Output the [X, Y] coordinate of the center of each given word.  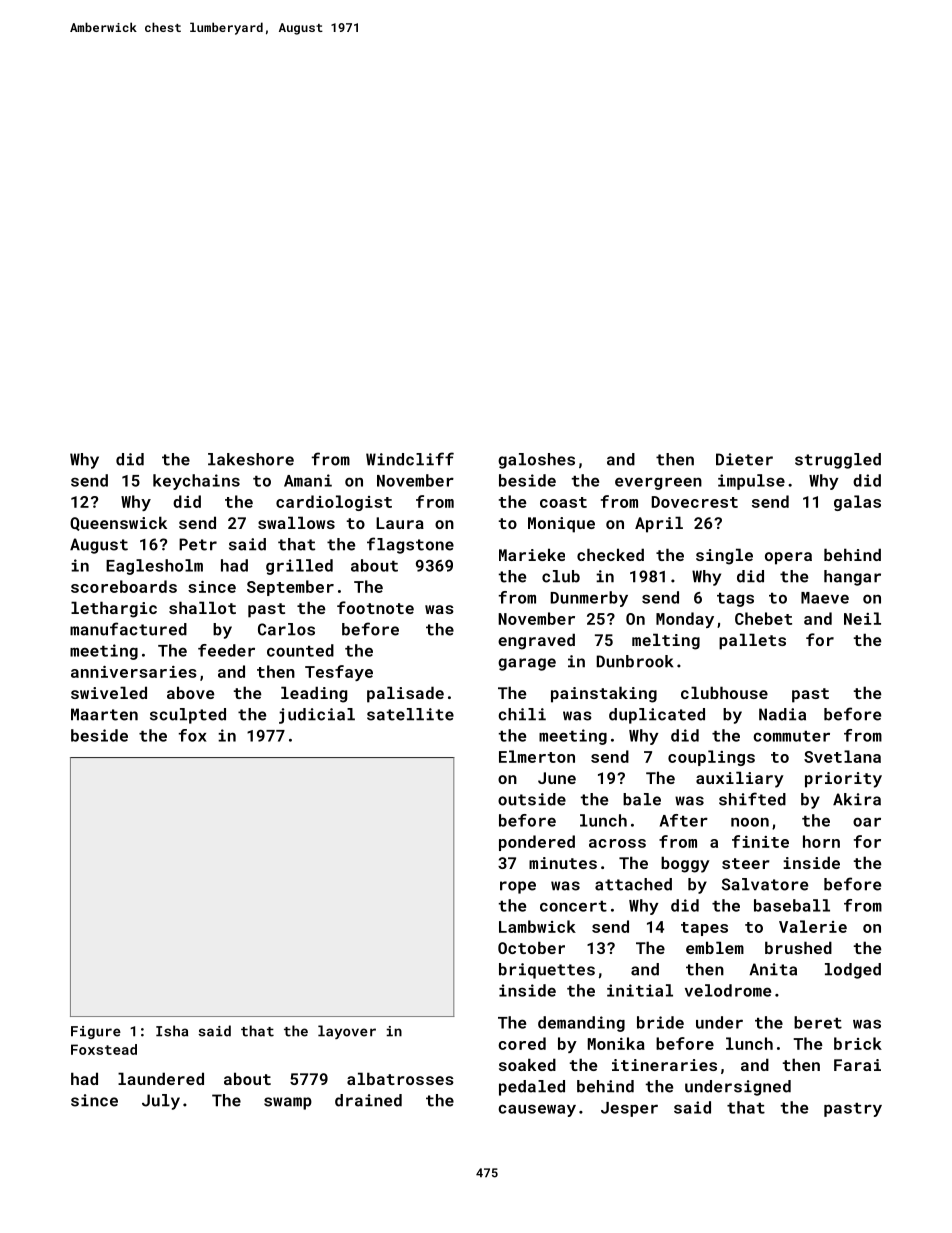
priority [843, 780]
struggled [838, 461]
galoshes [536, 461]
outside [532, 799]
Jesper [629, 1109]
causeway [537, 1110]
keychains [196, 482]
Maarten [104, 714]
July [161, 1102]
